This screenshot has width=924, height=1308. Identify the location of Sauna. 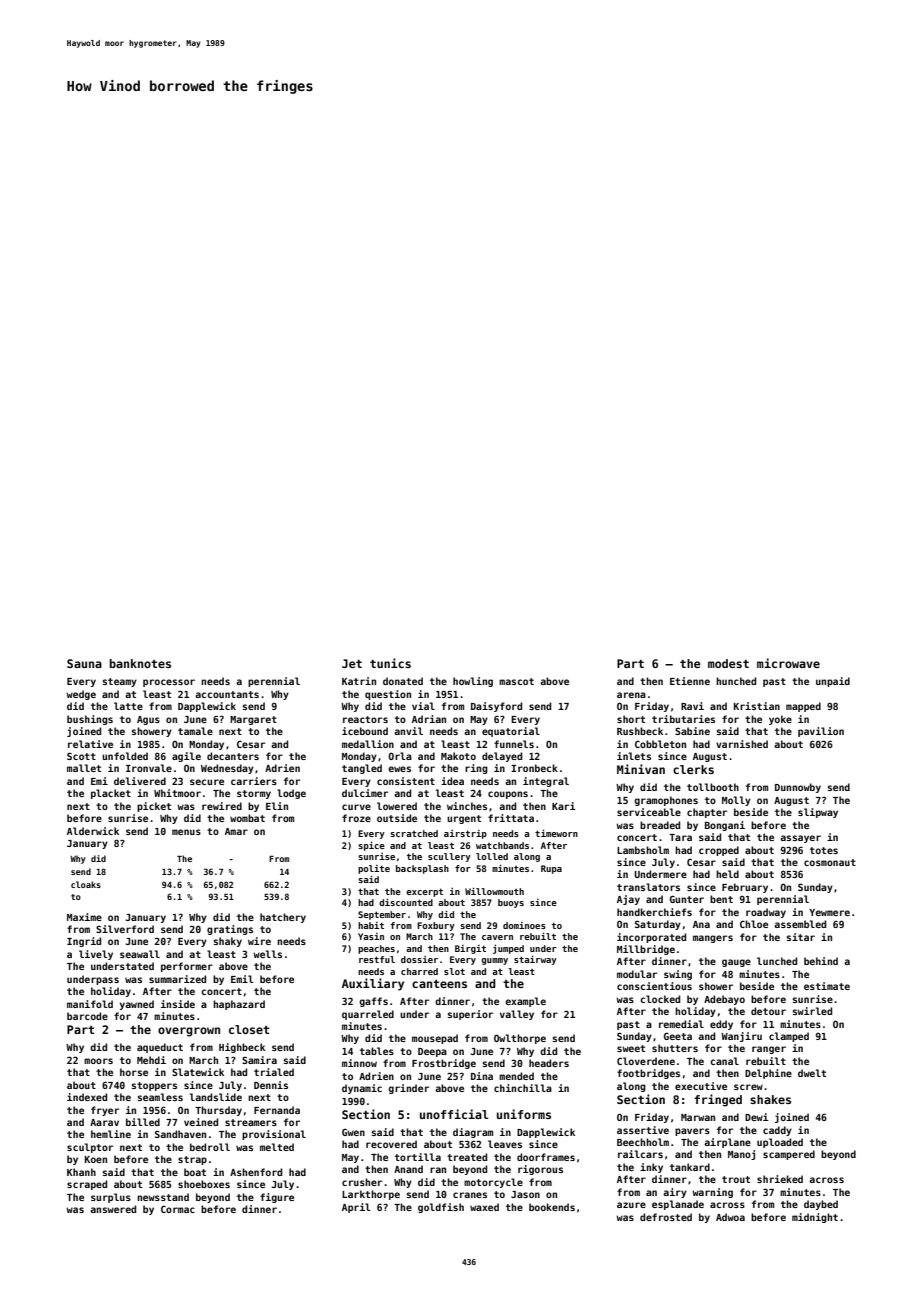
(84, 663).
